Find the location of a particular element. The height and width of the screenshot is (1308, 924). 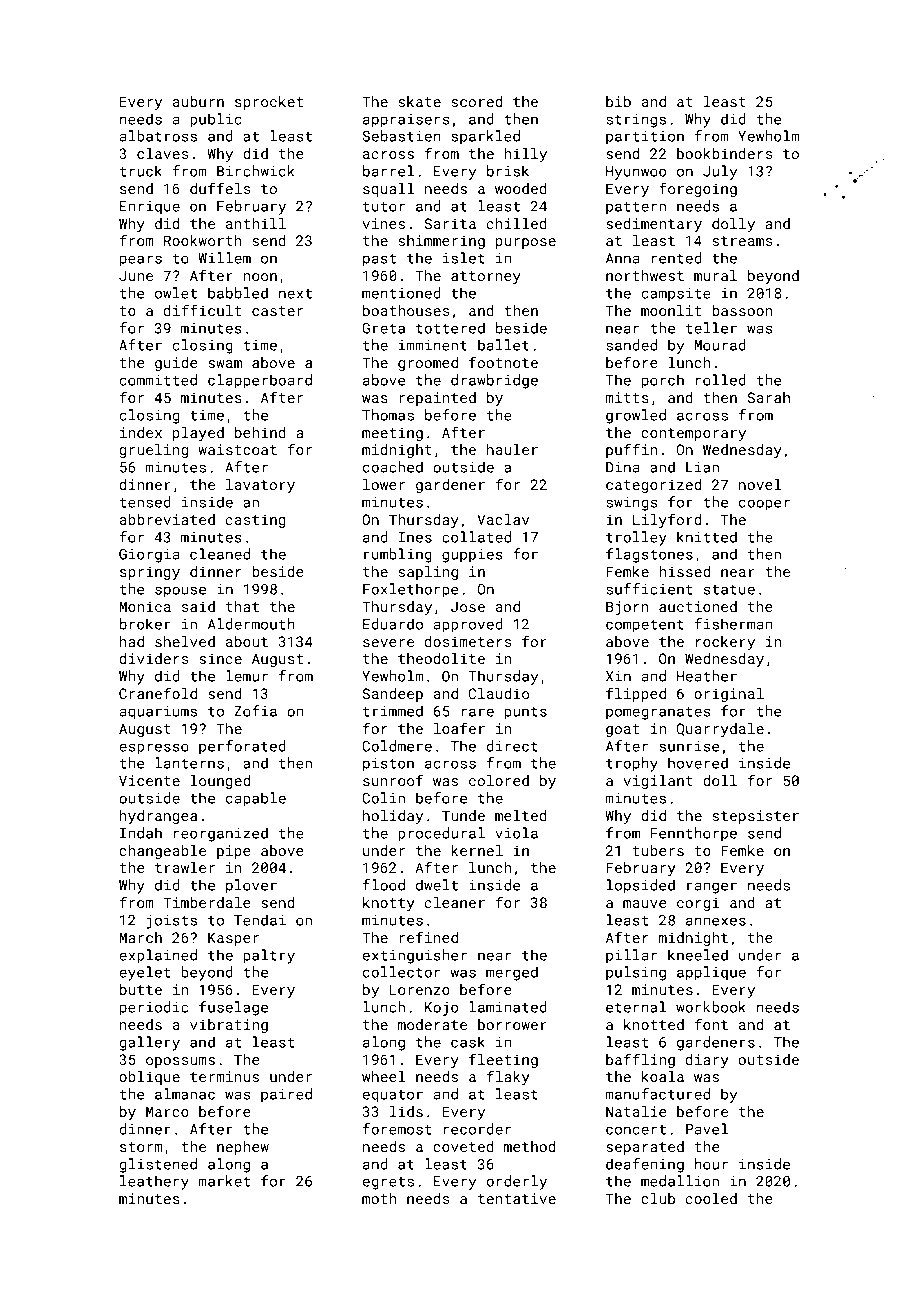

albatross is located at coordinates (158, 136).
